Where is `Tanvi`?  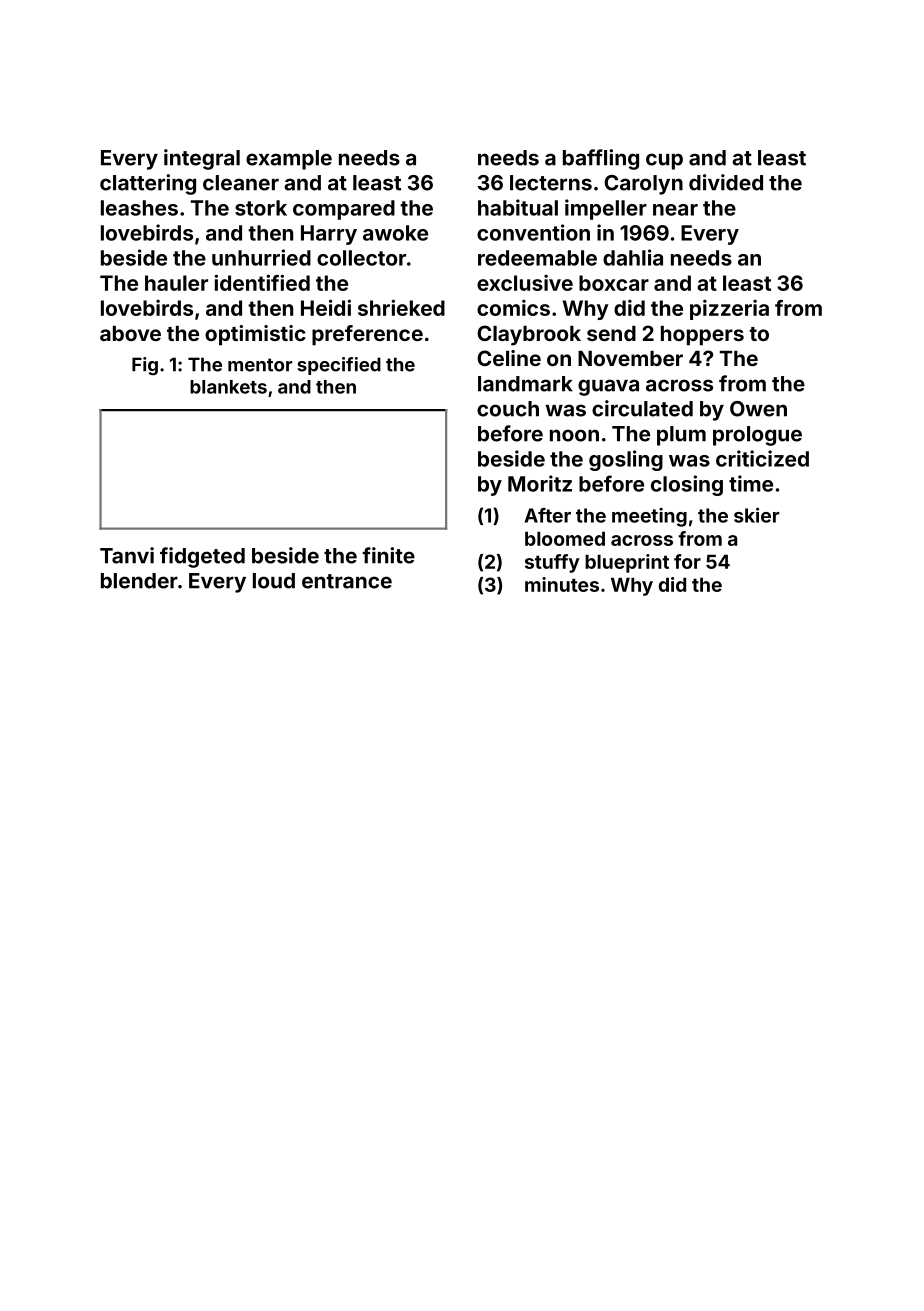 Tanvi is located at coordinates (127, 555).
